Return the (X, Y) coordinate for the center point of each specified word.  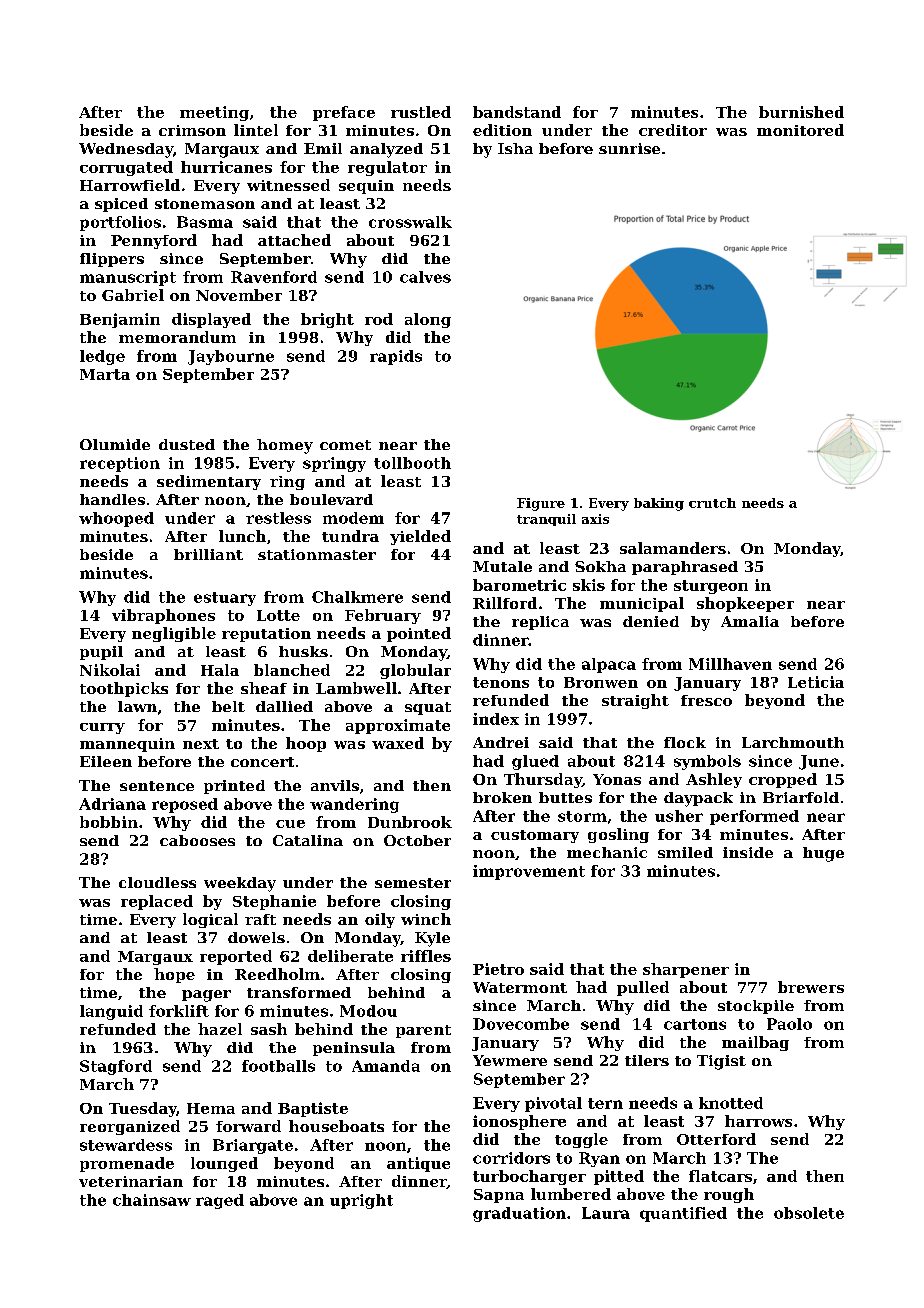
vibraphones (163, 616)
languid (111, 1012)
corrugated (126, 168)
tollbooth (412, 463)
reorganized (130, 1127)
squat (428, 708)
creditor (673, 130)
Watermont (520, 987)
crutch (712, 503)
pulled (643, 988)
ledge (102, 357)
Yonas (617, 779)
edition (502, 130)
